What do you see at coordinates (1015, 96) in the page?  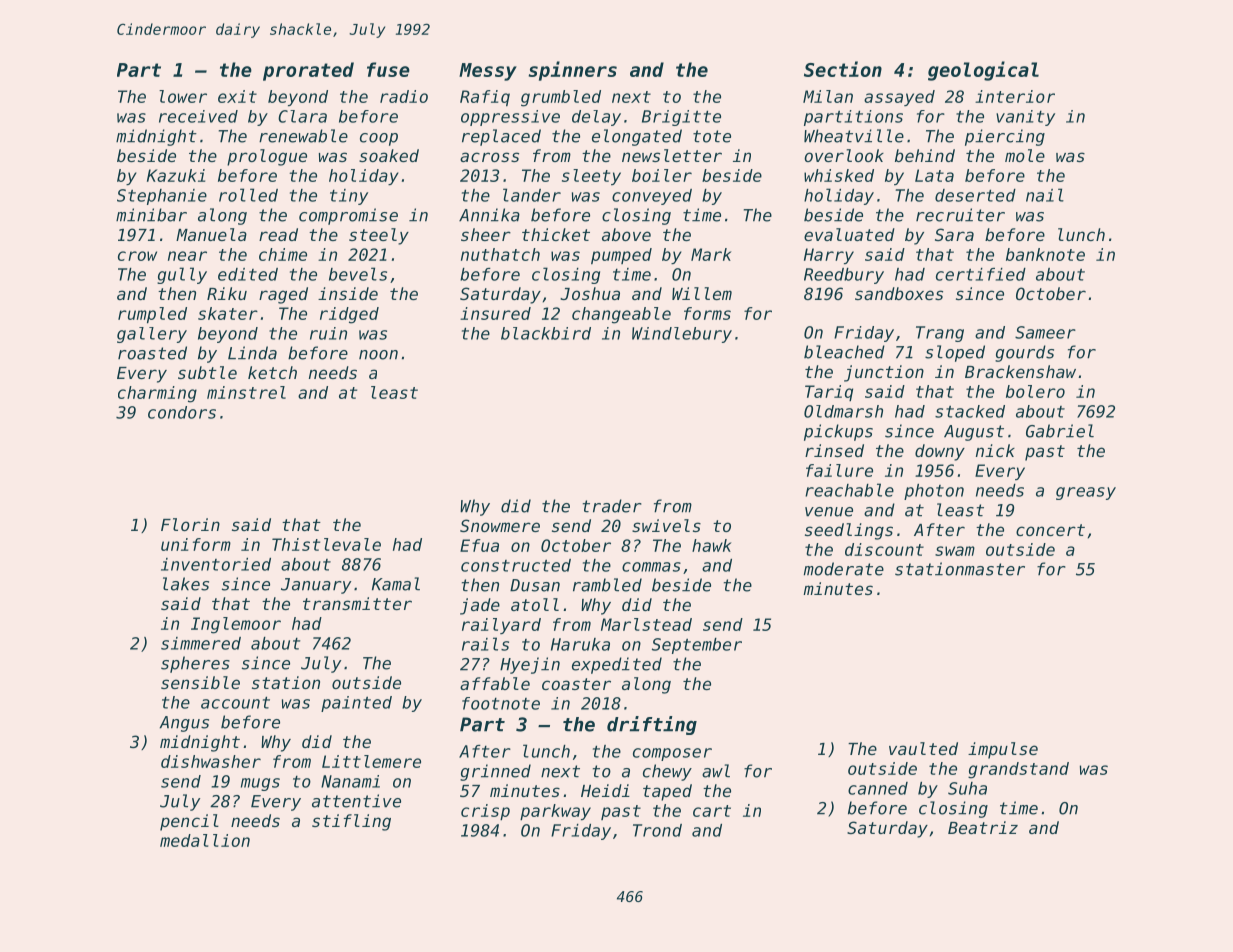 I see `interior` at bounding box center [1015, 96].
